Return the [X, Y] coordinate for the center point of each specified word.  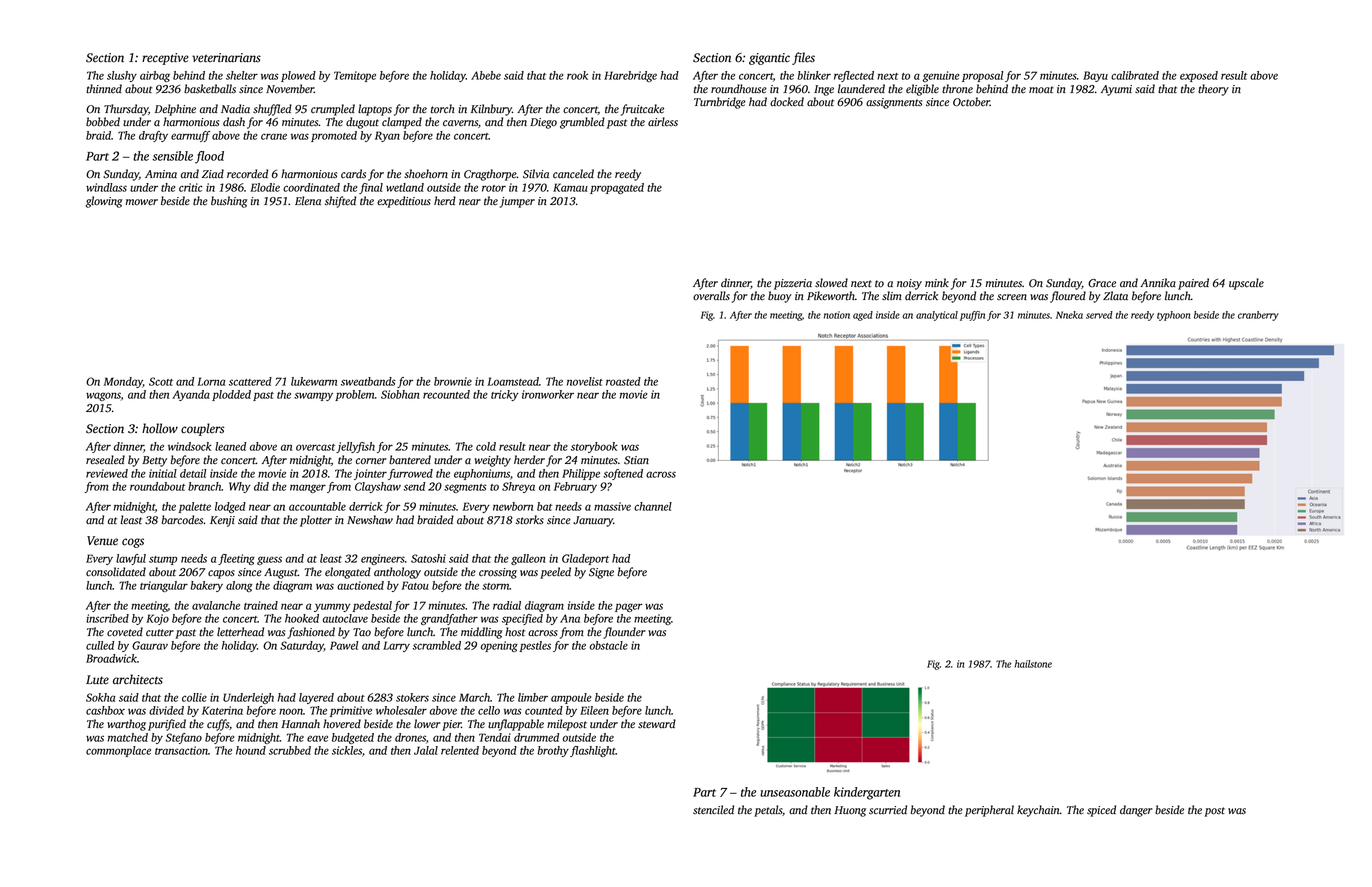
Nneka [1069, 315]
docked [787, 102]
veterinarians [226, 58]
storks [530, 520]
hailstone [1033, 664]
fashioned [311, 633]
